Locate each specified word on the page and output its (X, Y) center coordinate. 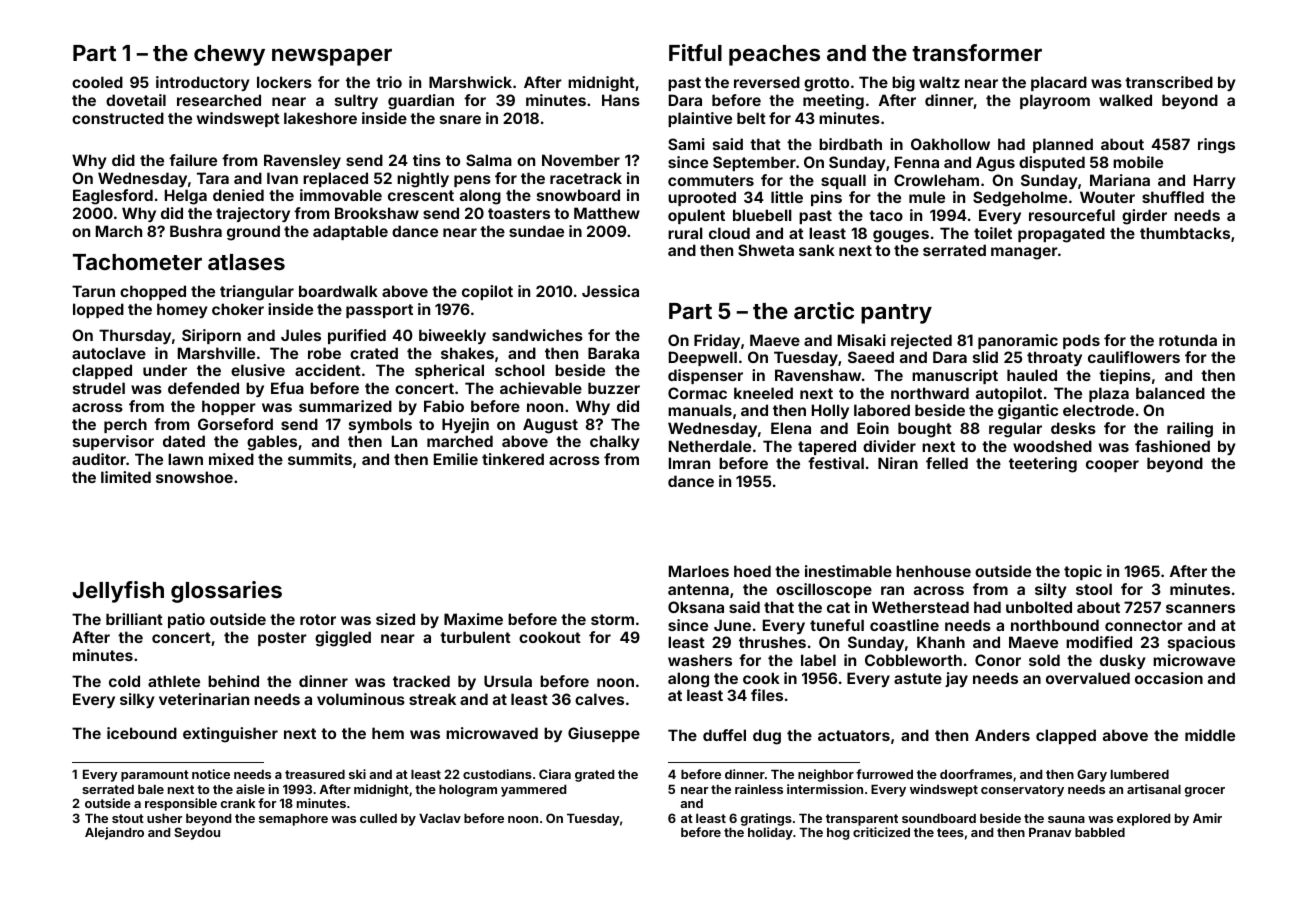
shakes (467, 353)
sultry (356, 101)
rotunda (1188, 340)
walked (1125, 100)
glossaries (226, 592)
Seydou (197, 833)
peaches (774, 55)
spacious (1201, 643)
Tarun (93, 291)
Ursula (508, 681)
